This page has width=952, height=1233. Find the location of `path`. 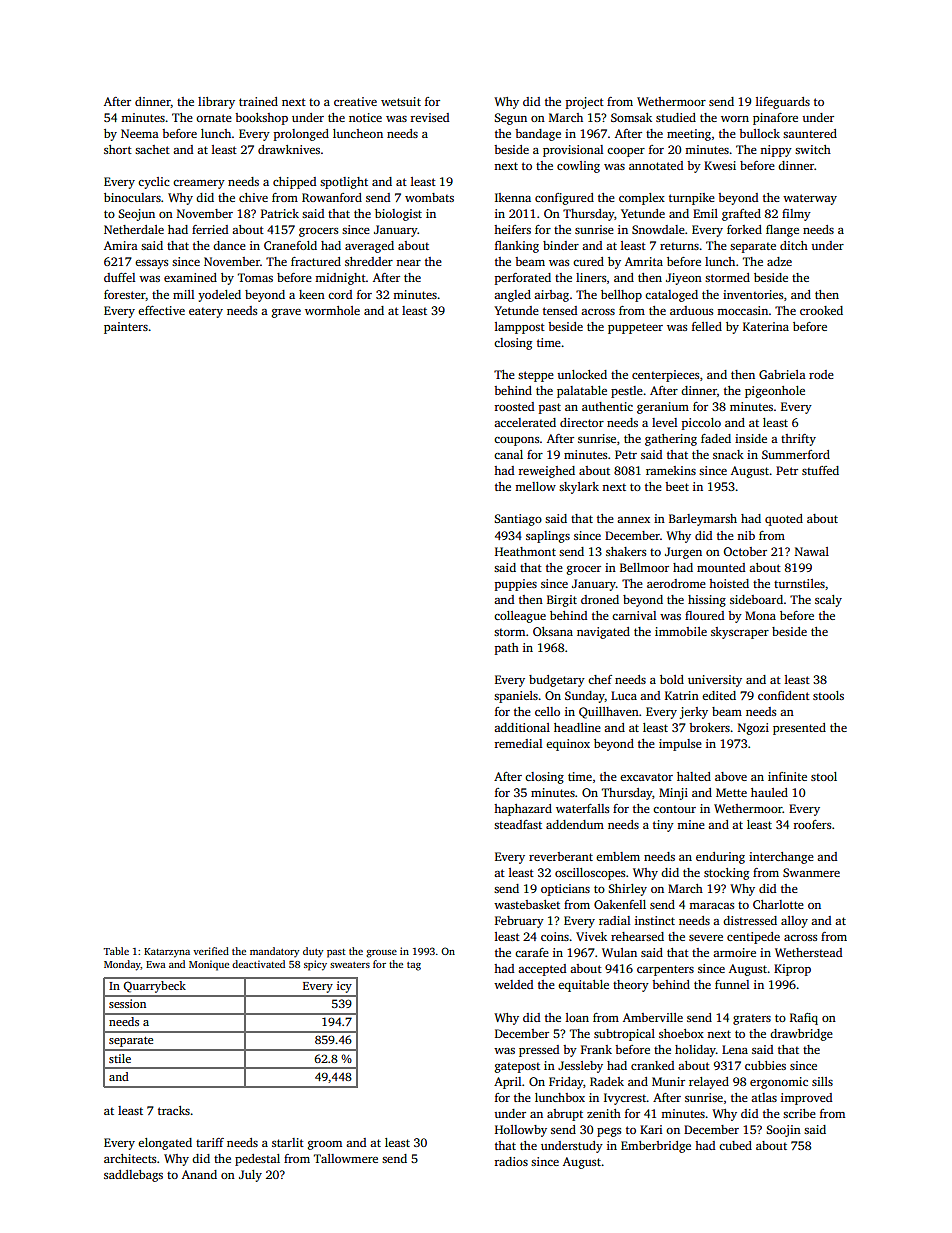

path is located at coordinates (507, 649).
